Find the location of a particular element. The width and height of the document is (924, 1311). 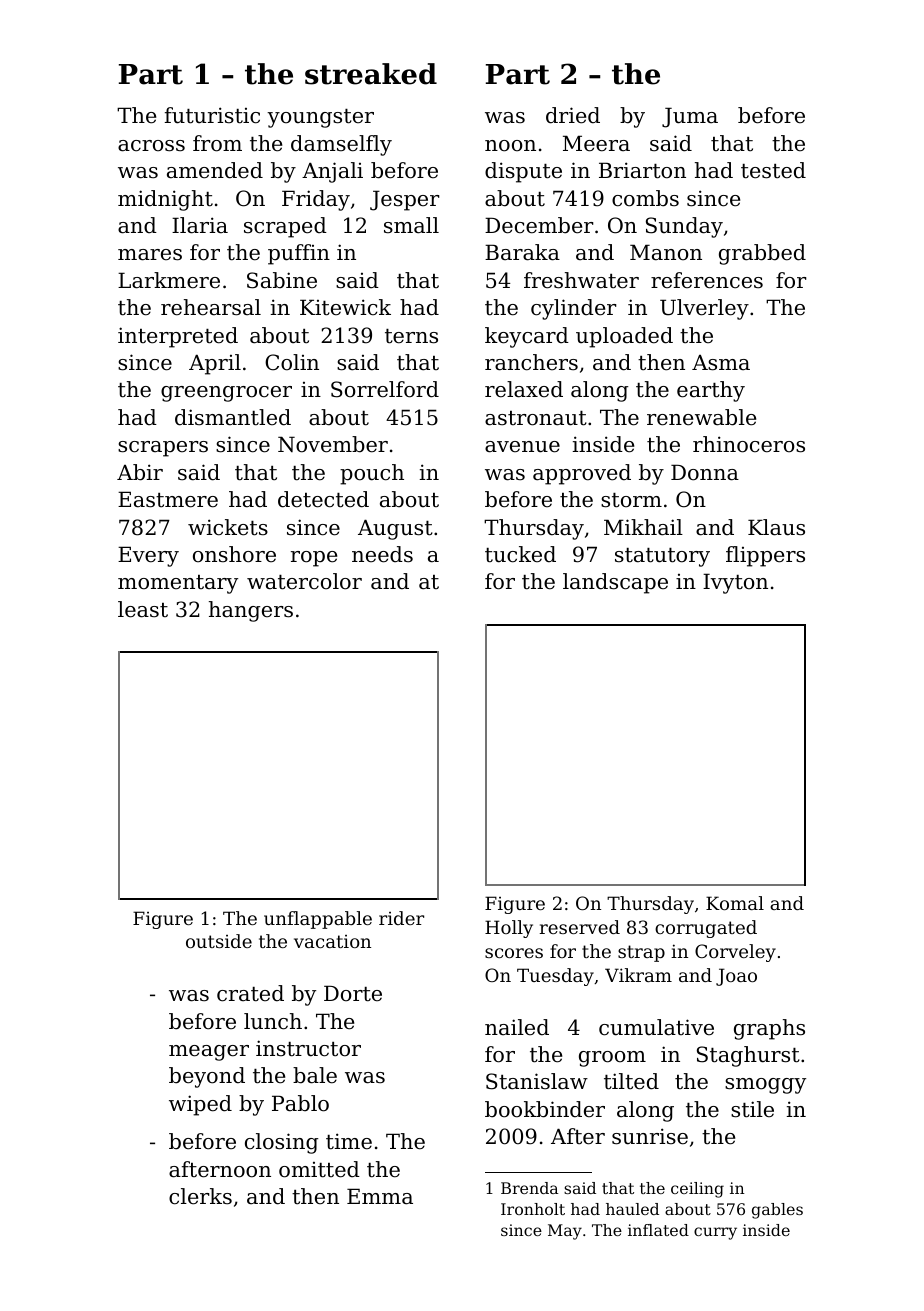

Juma is located at coordinates (690, 117).
